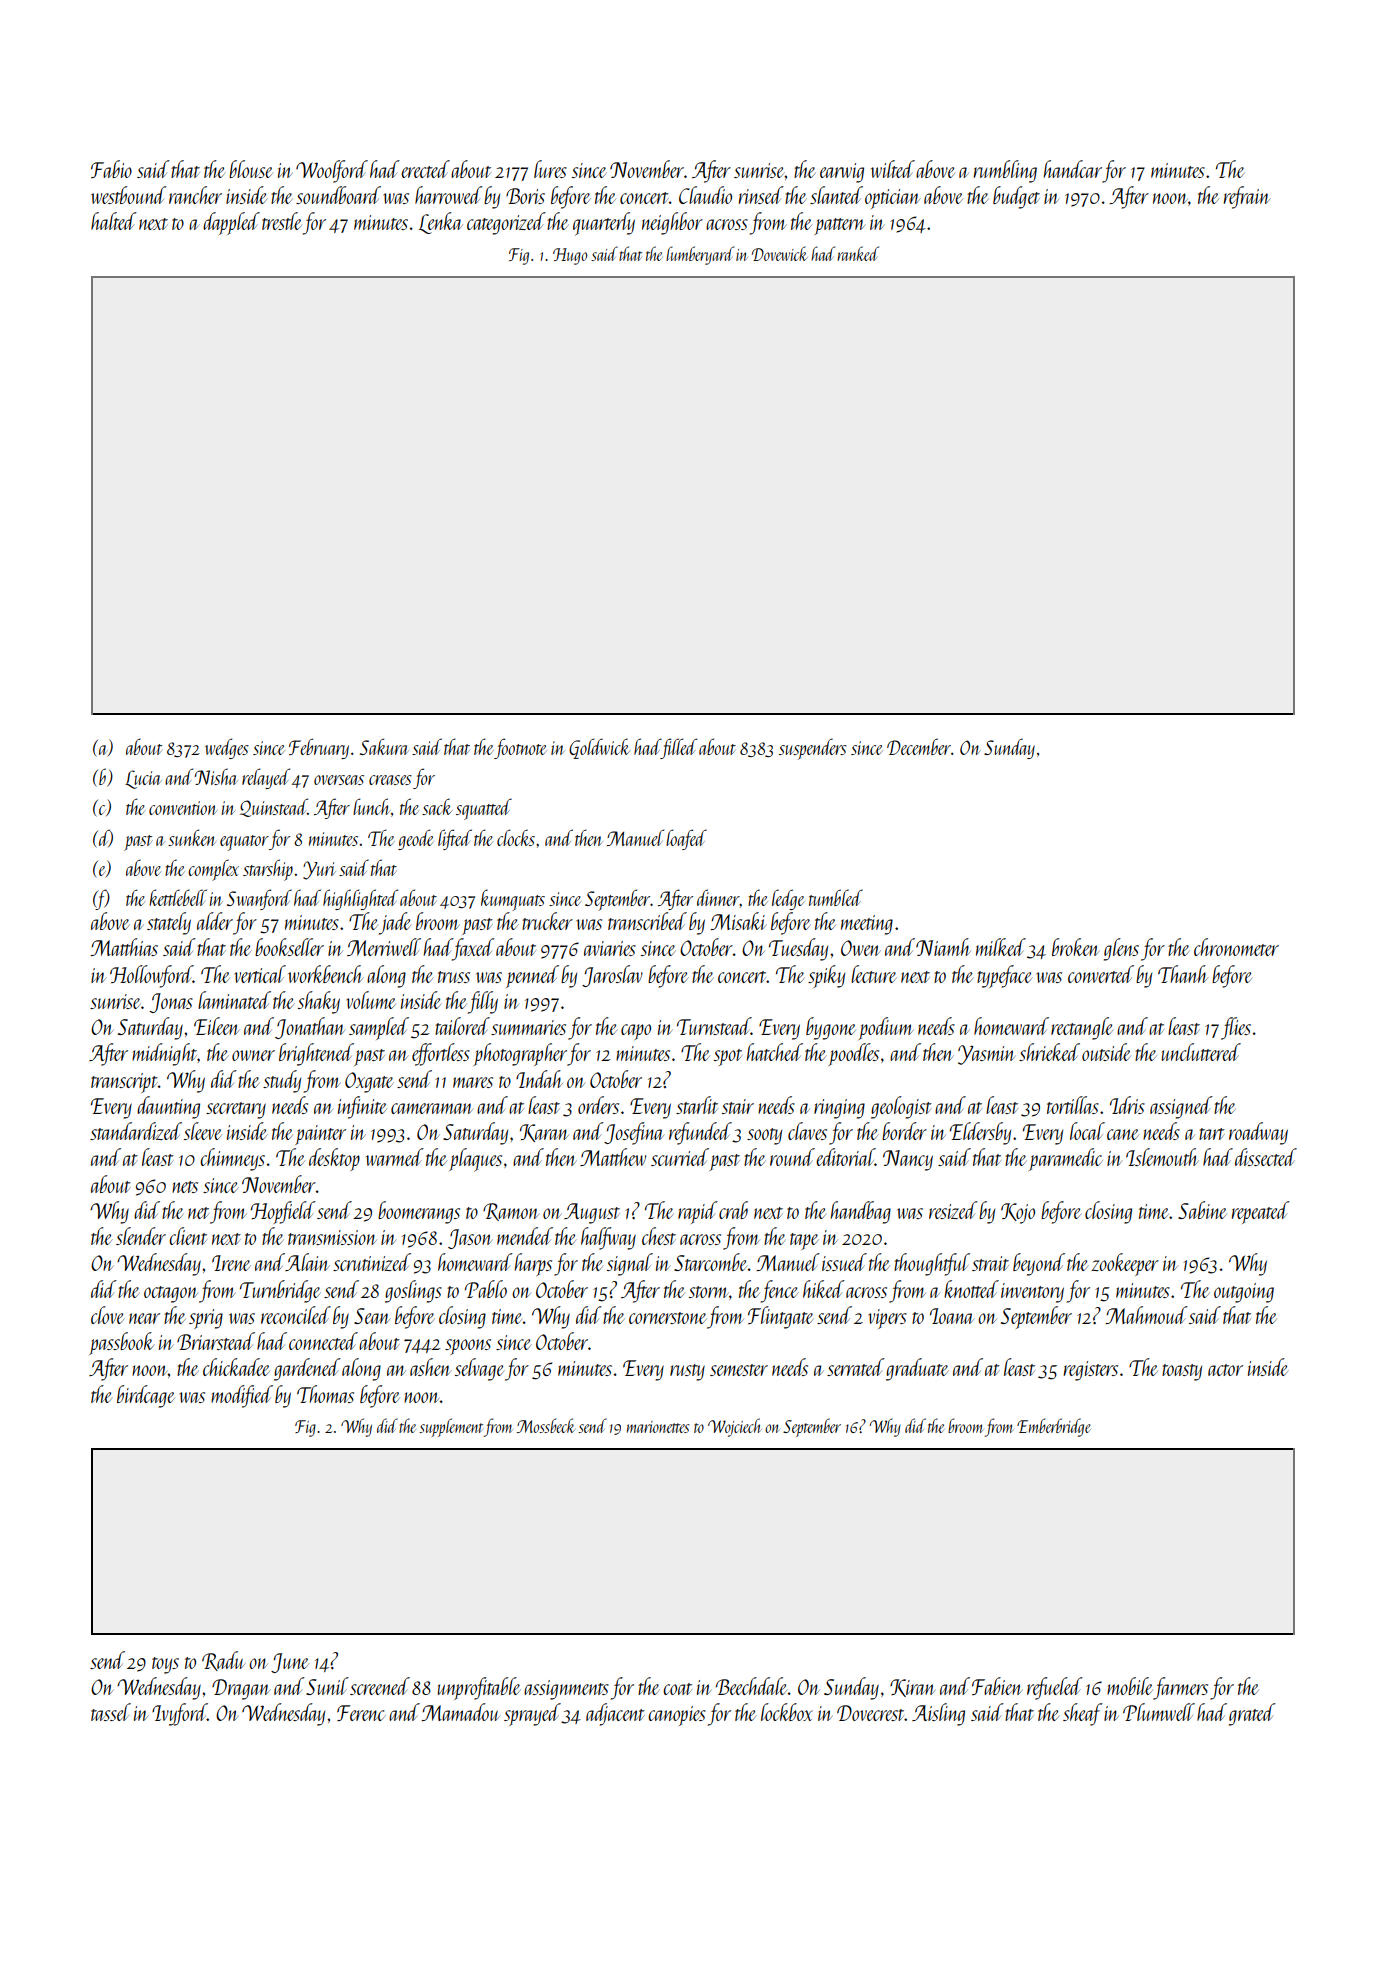 This page has height=1969, width=1386. I want to click on Ferenc, so click(361, 1713).
